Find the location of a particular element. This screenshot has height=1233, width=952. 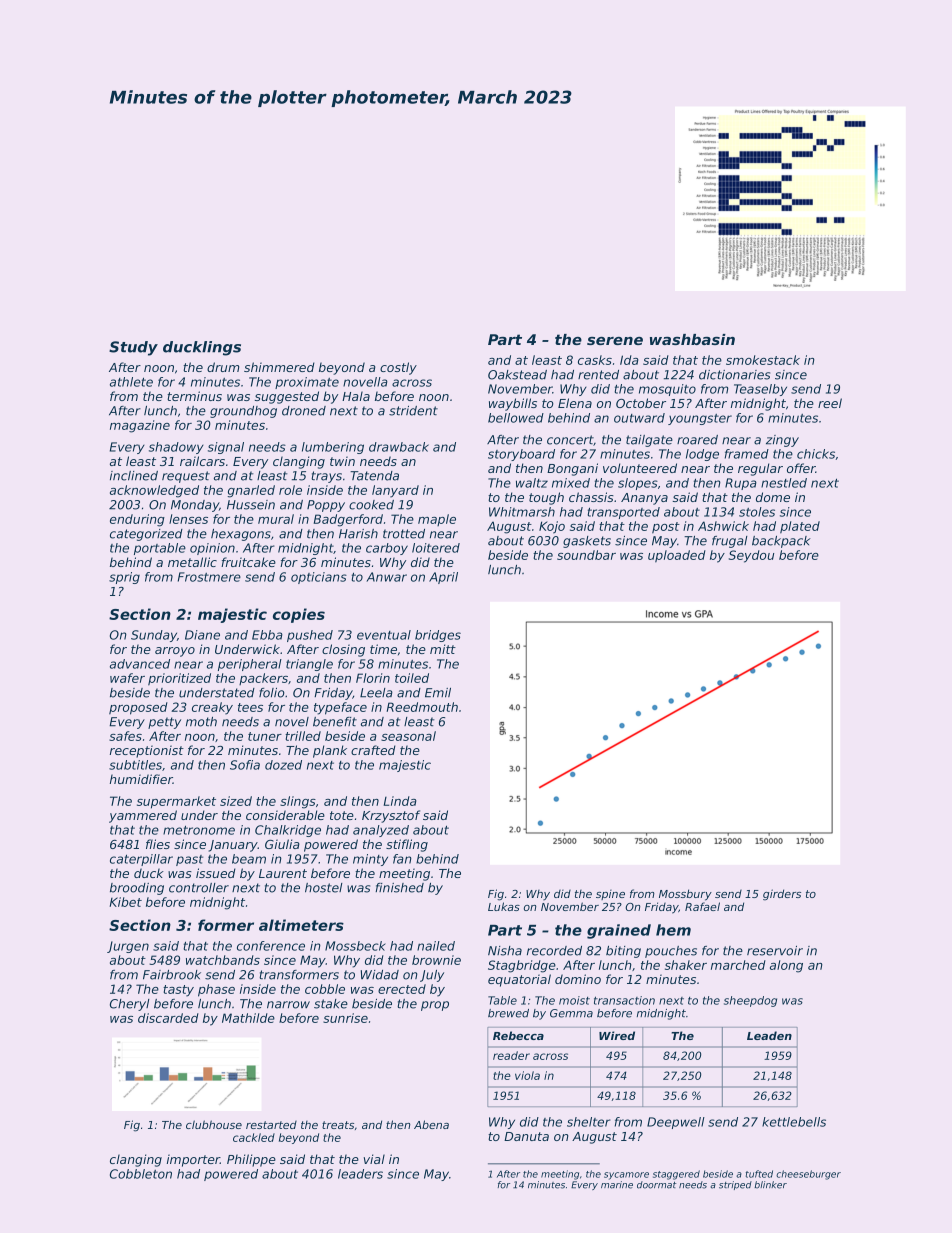

Ashwick is located at coordinates (723, 526).
